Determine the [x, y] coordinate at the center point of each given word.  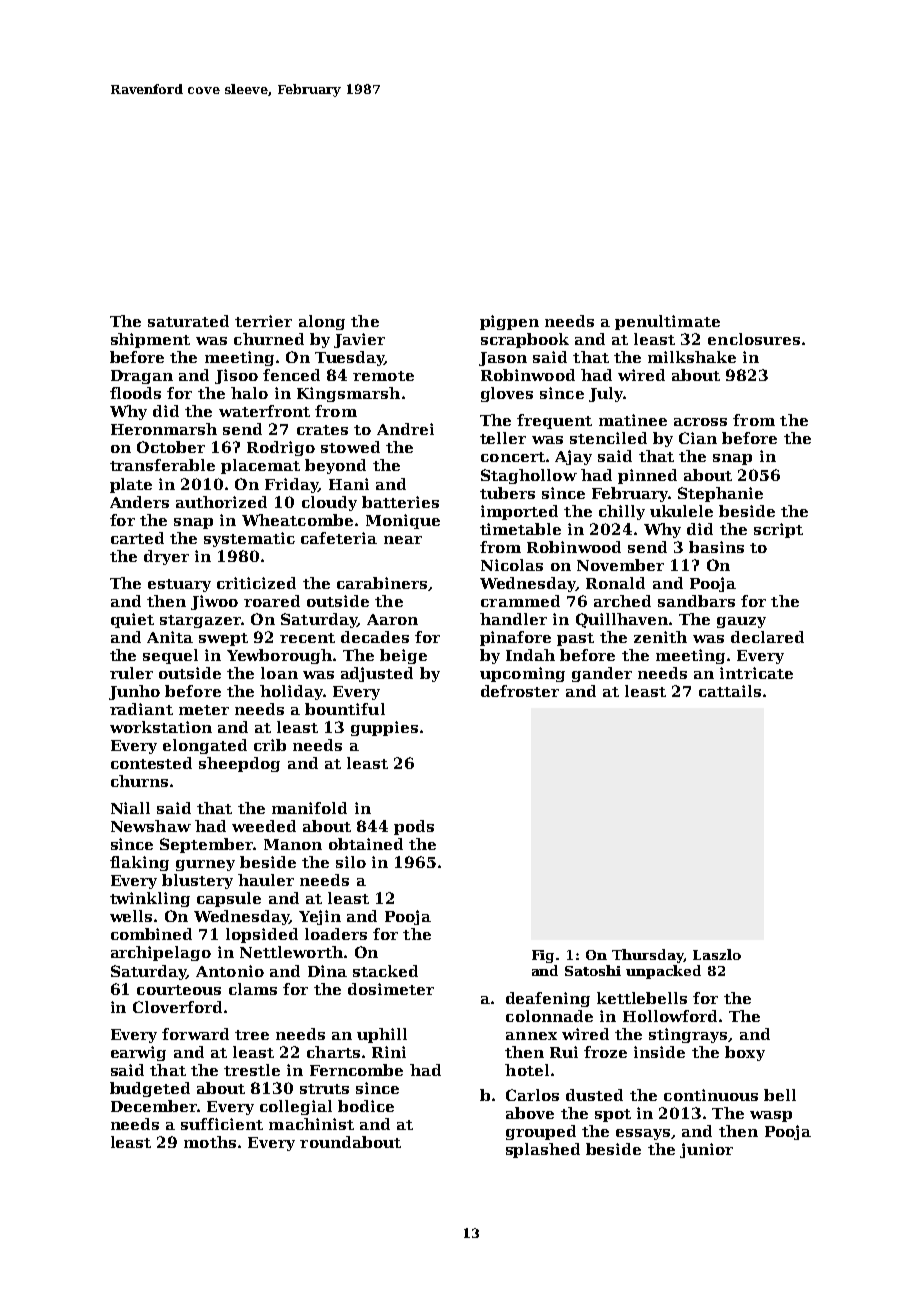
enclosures [754, 339]
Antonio [230, 971]
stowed [350, 447]
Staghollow [529, 476]
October [171, 447]
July [606, 394]
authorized [221, 502]
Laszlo [717, 954]
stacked [385, 971]
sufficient [222, 1124]
